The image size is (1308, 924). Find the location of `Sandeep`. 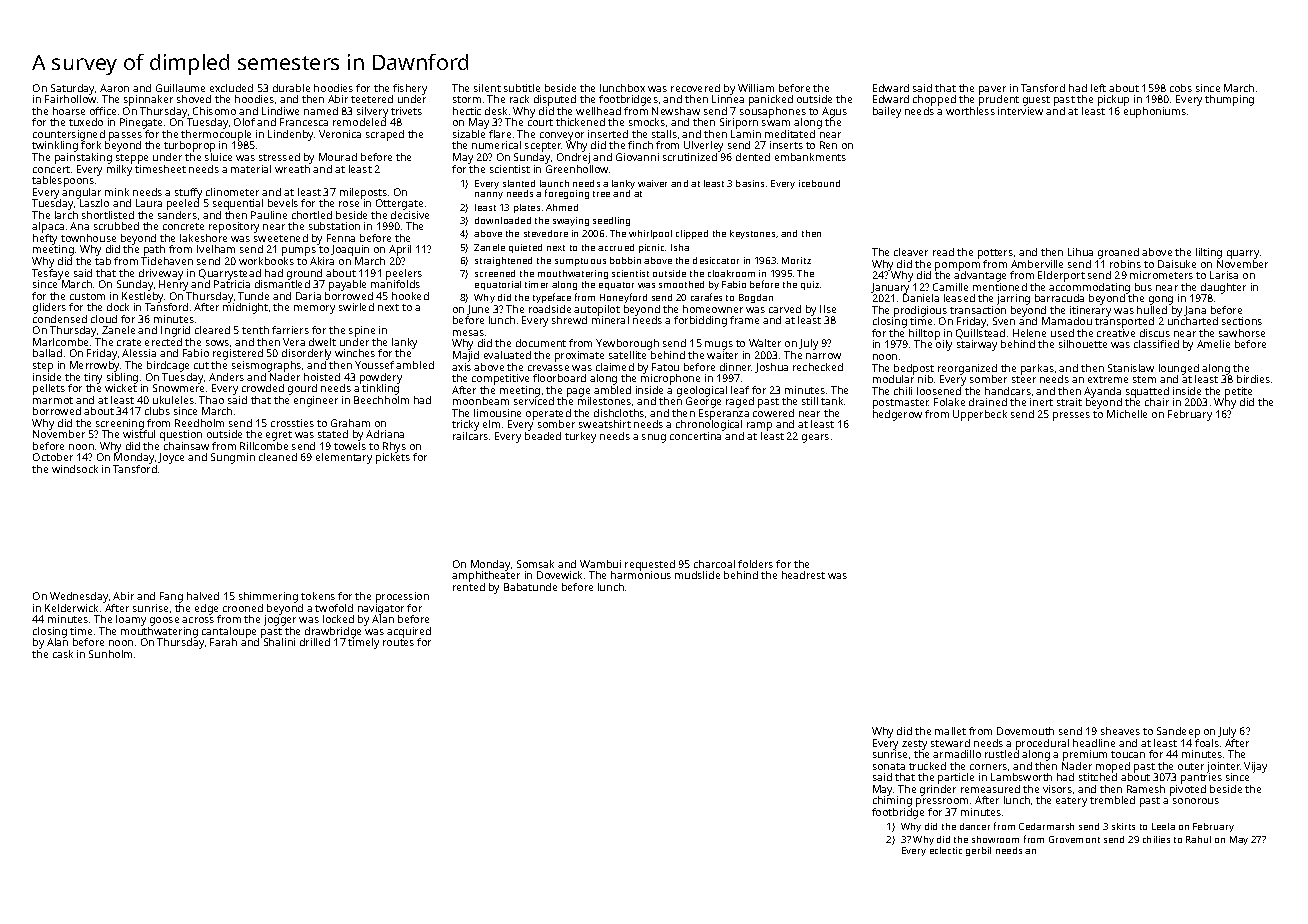

Sandeep is located at coordinates (1178, 732).
